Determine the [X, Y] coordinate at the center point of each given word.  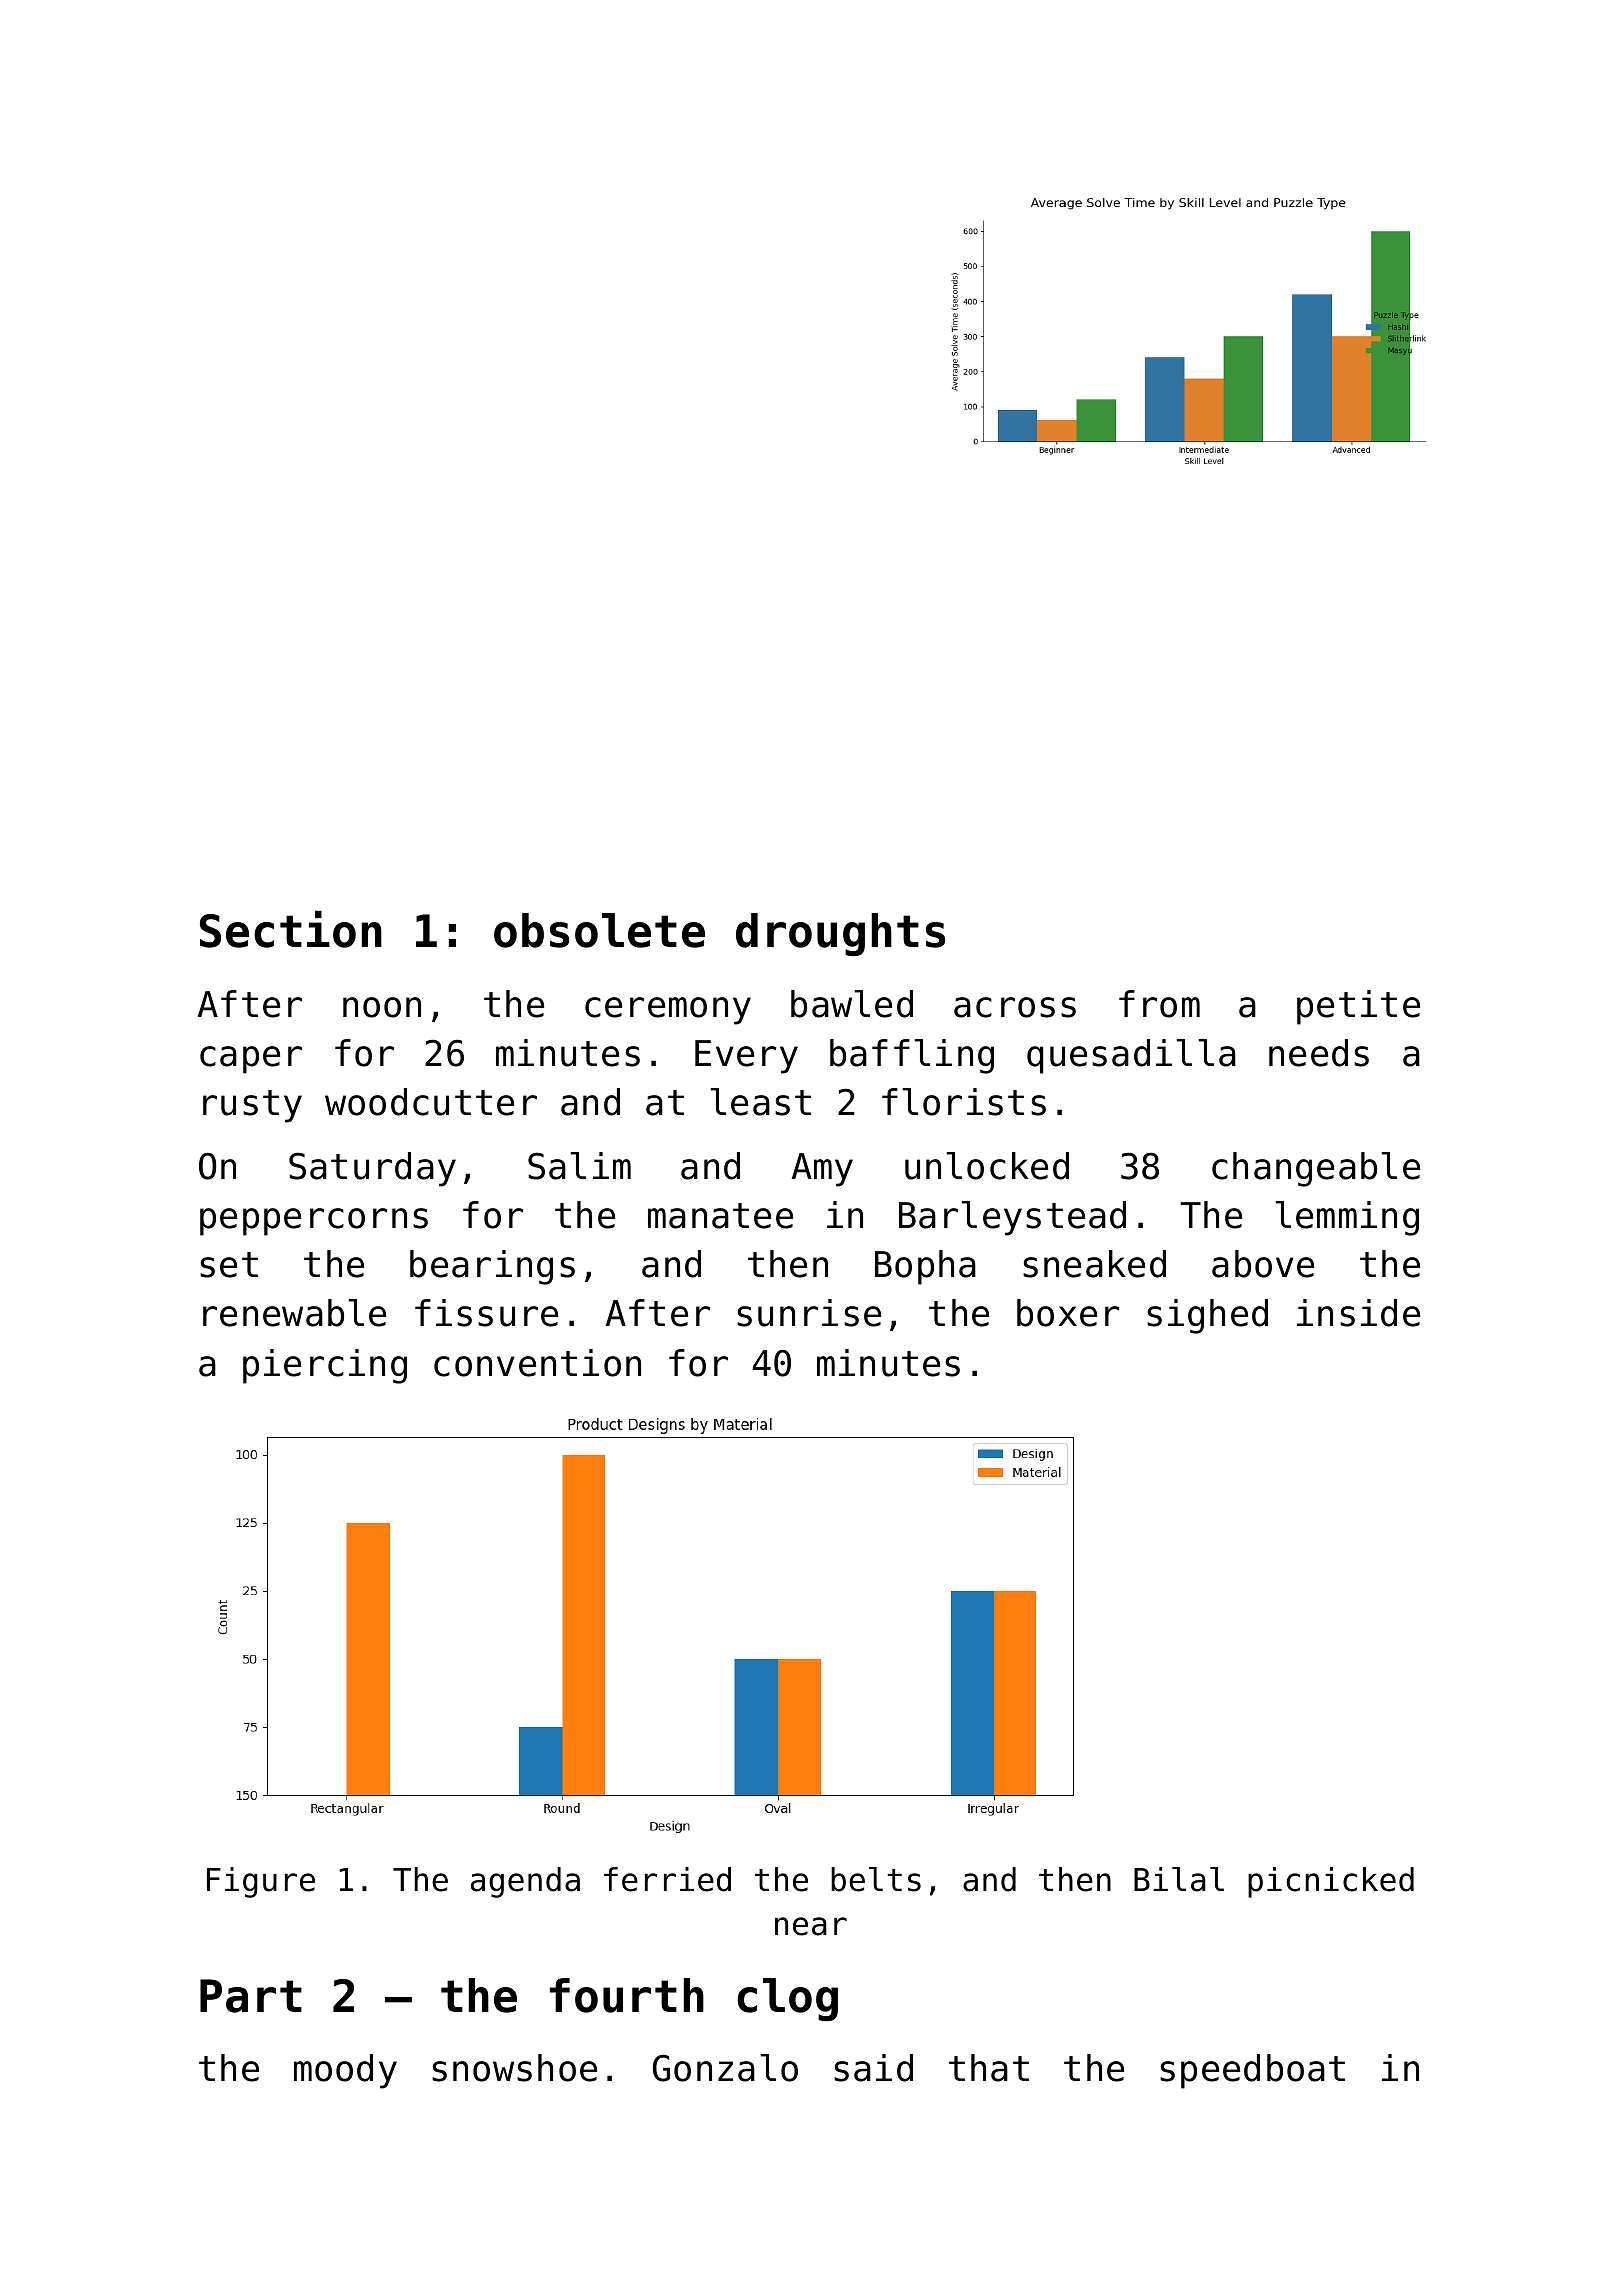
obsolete [599, 930]
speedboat [1252, 2071]
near [811, 1926]
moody [345, 2071]
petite [1358, 1007]
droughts [840, 934]
